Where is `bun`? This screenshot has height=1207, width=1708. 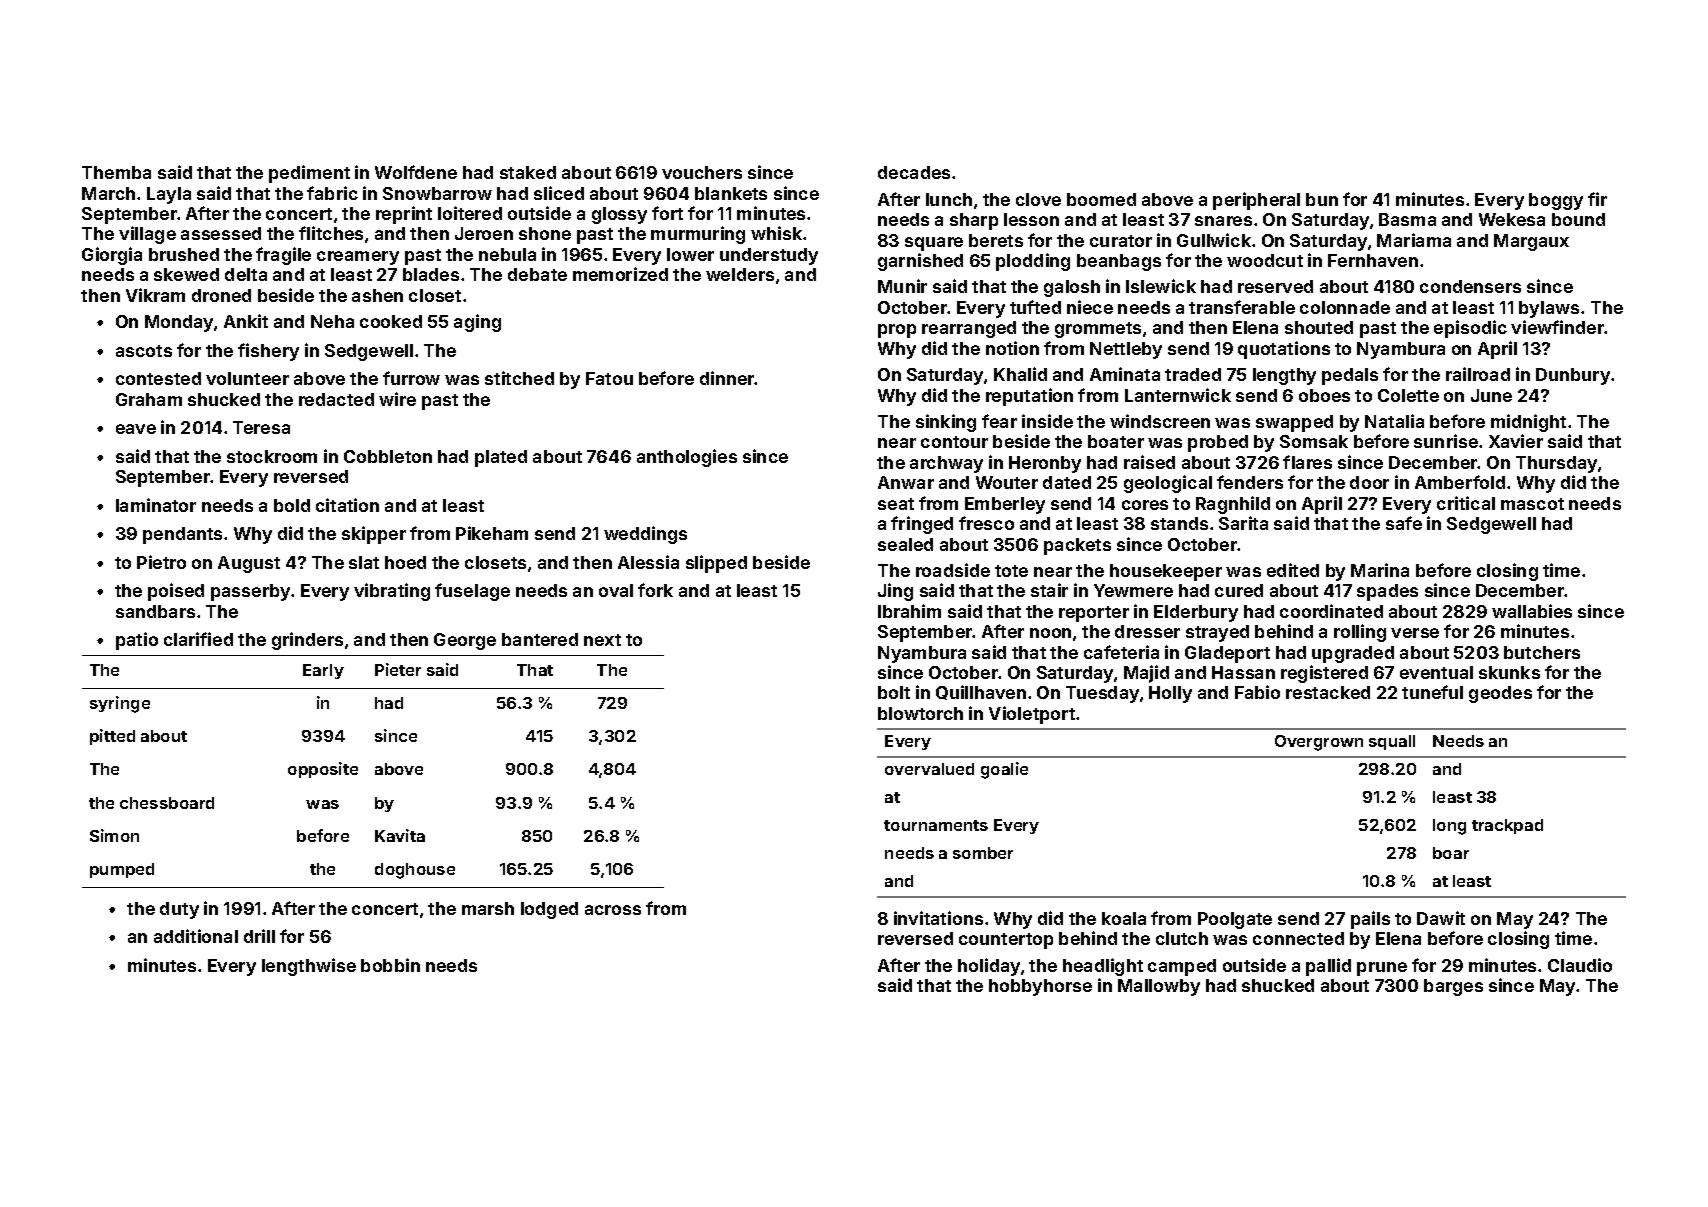
bun is located at coordinates (1322, 199).
